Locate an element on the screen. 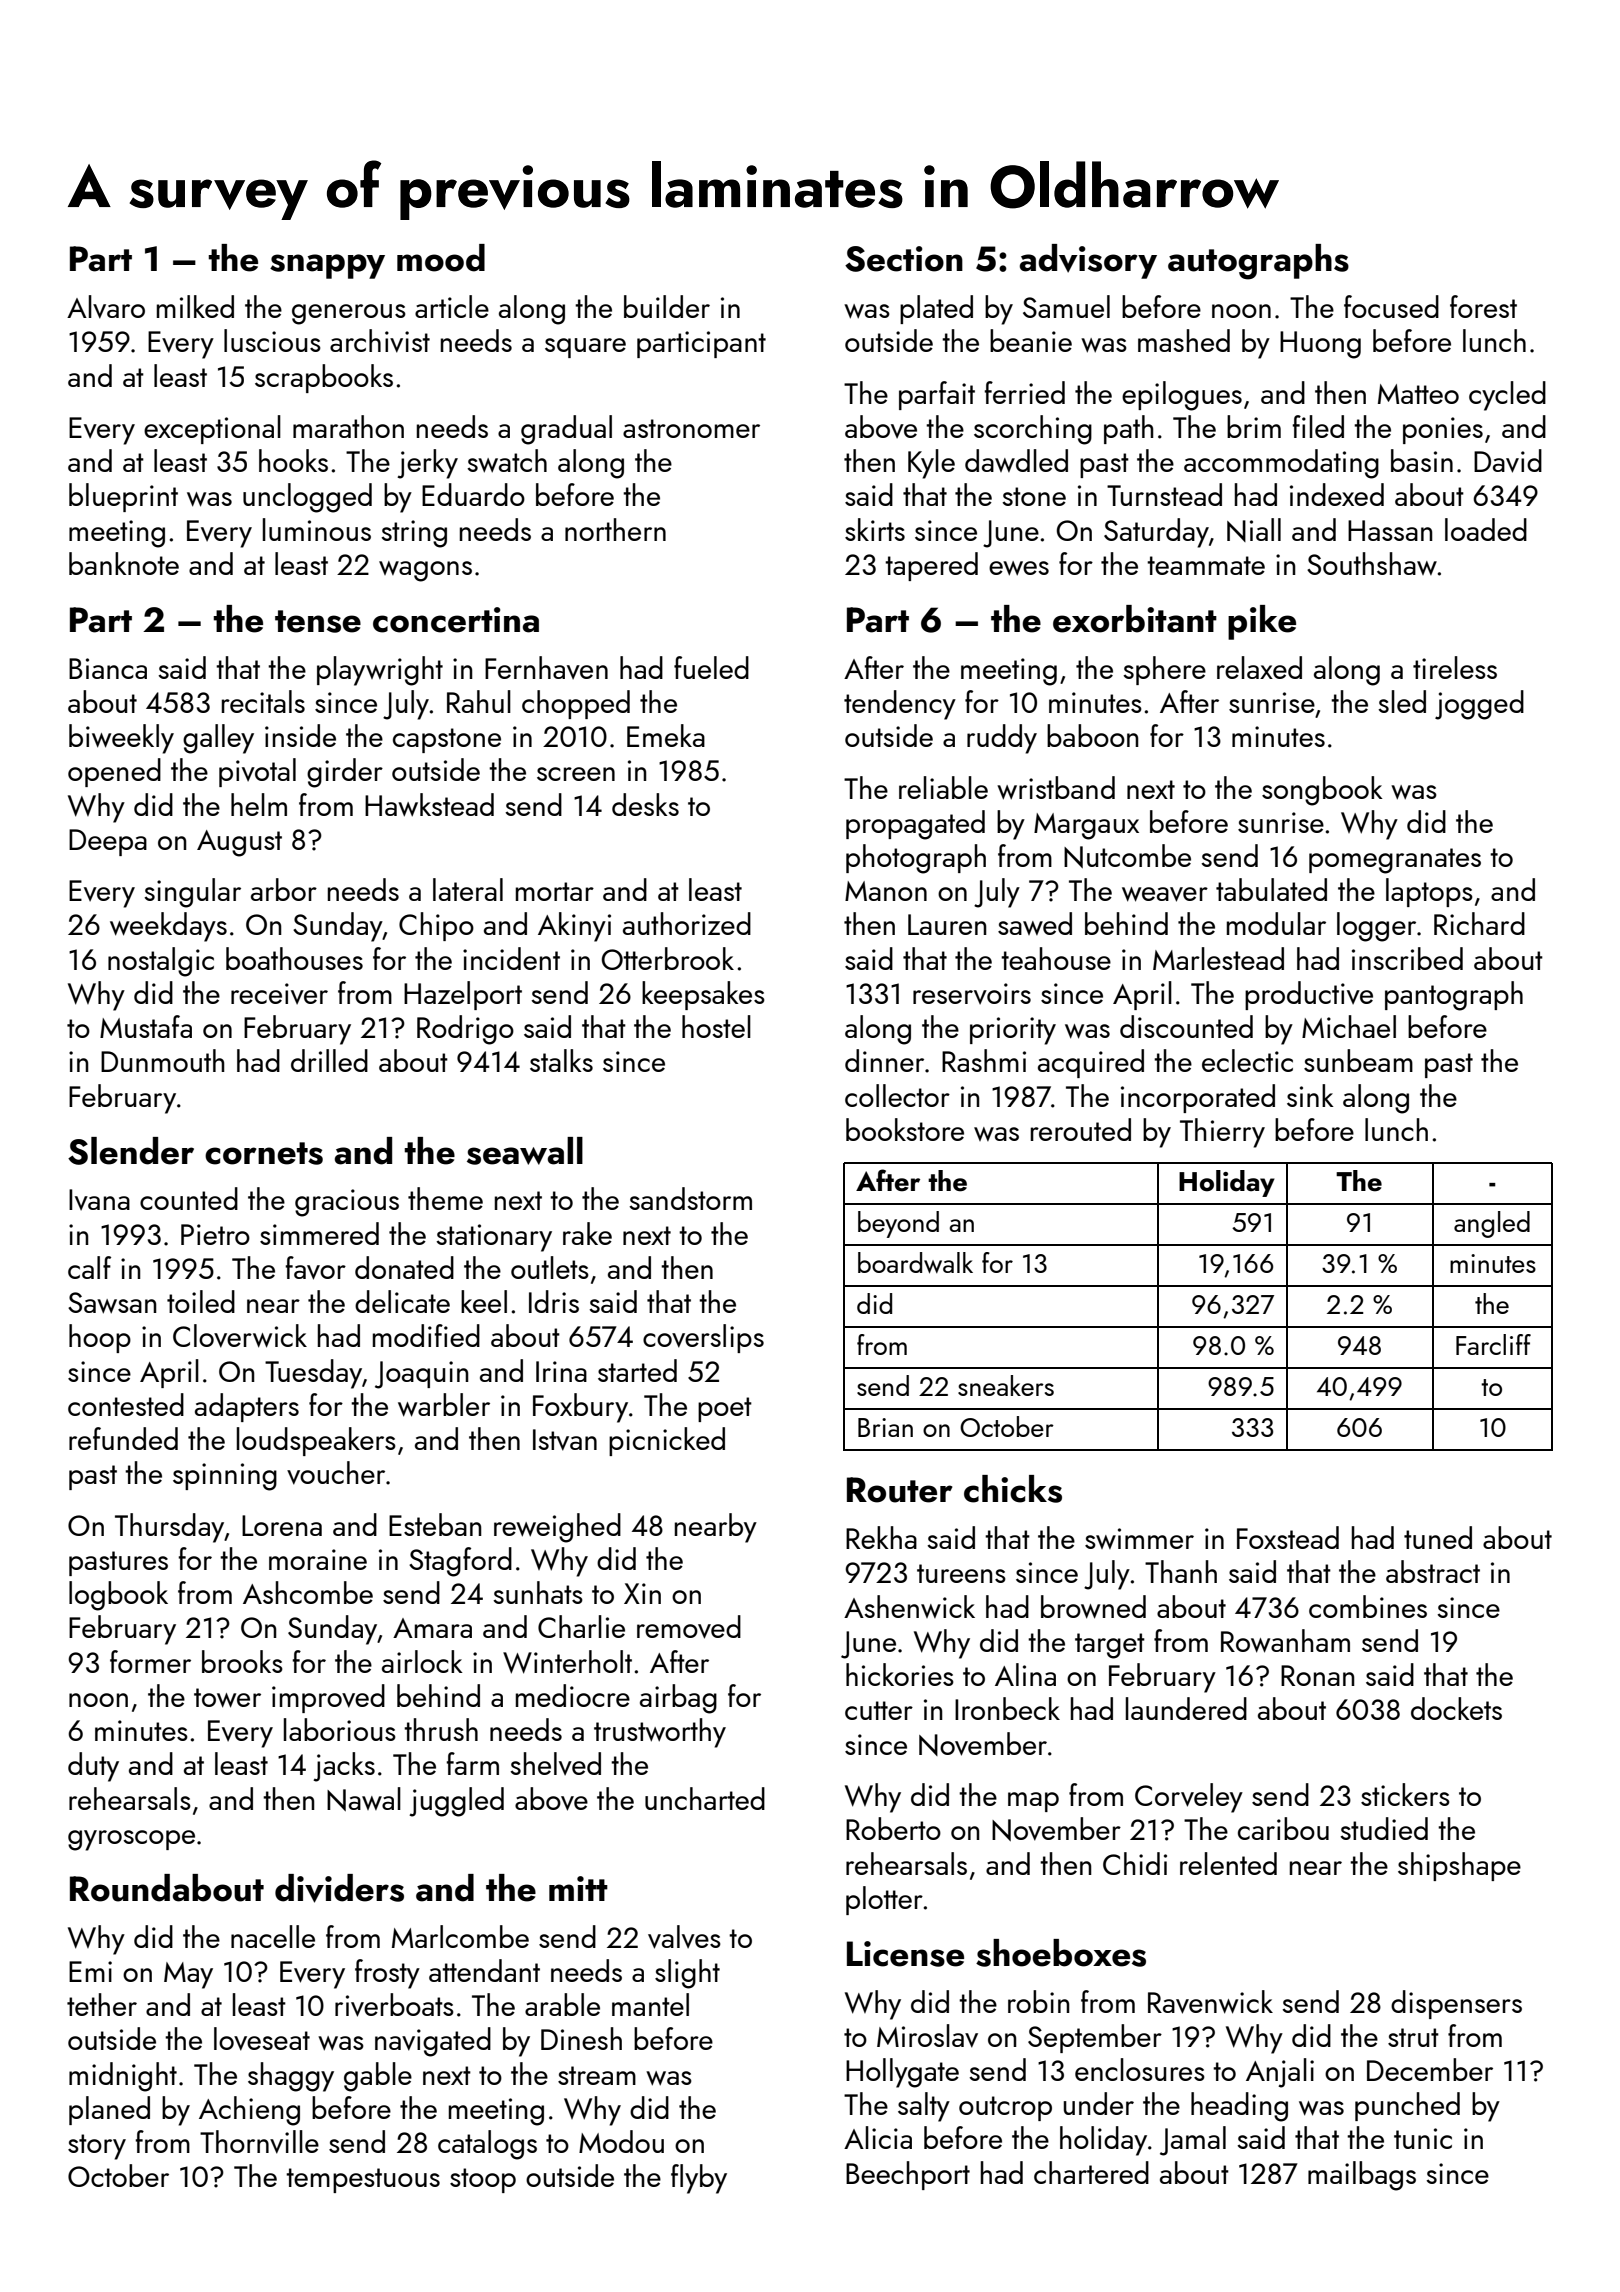  shelved is located at coordinates (555, 1764).
